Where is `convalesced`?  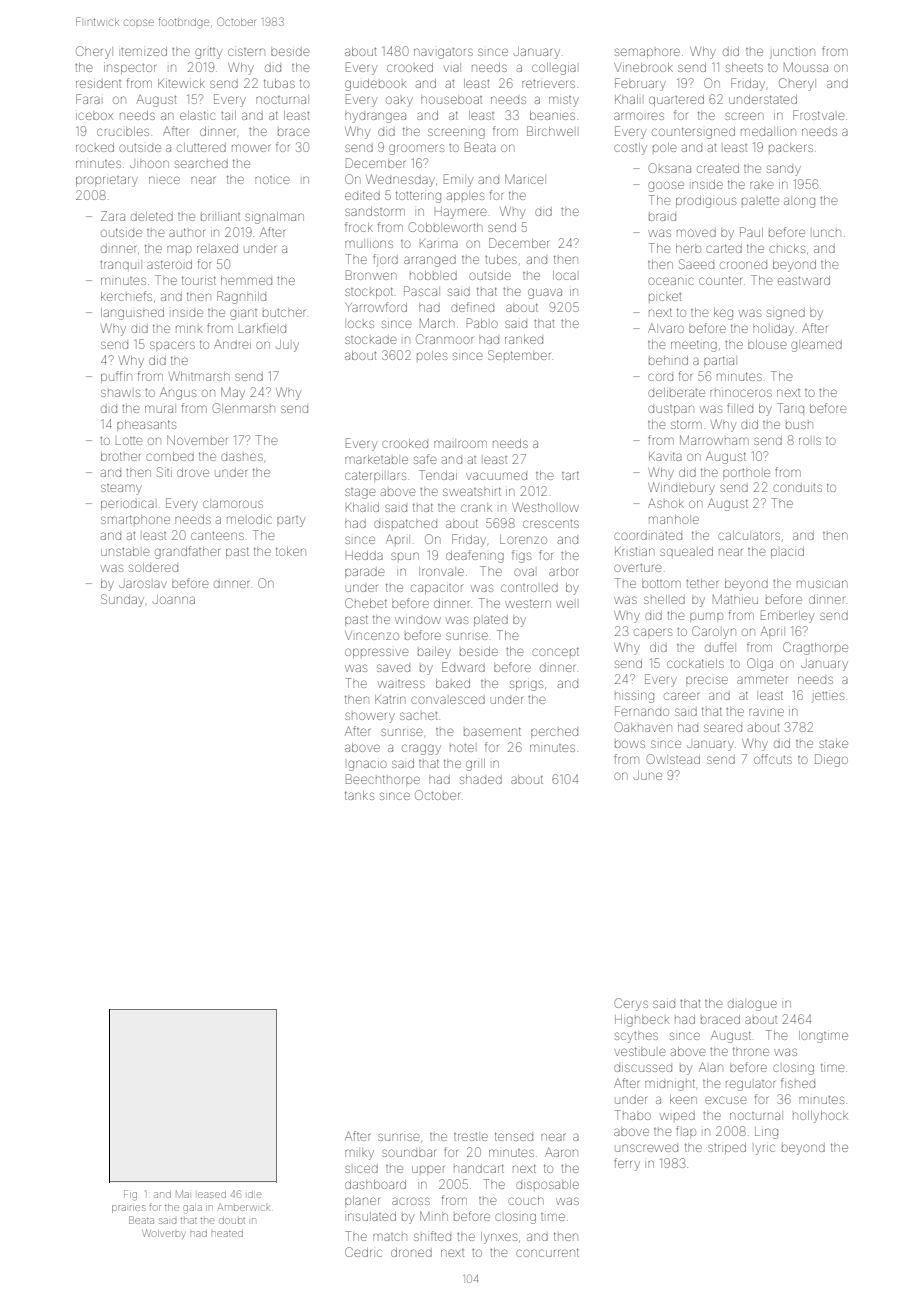
convalesced is located at coordinates (448, 700).
